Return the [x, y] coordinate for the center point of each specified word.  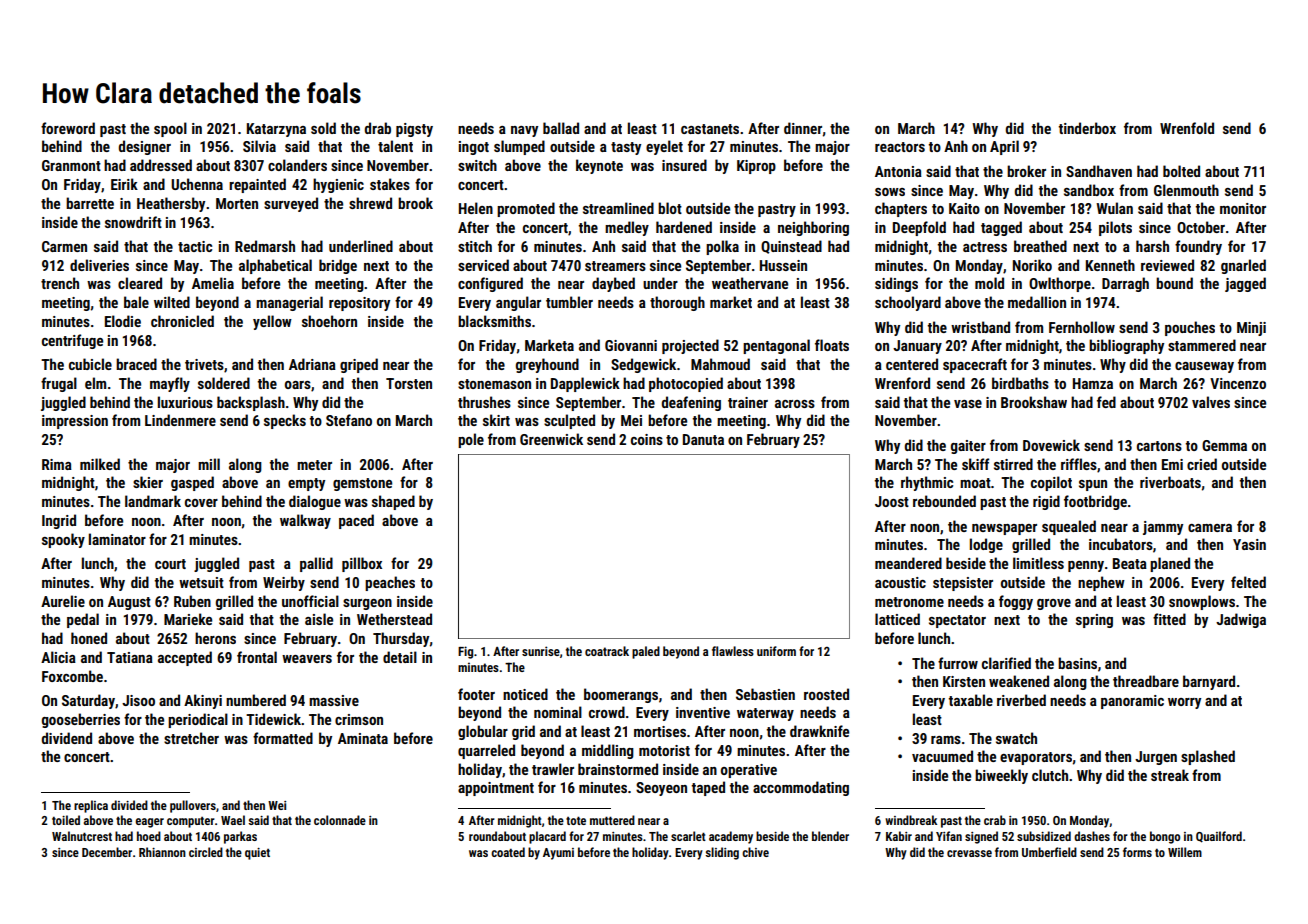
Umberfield [1049, 852]
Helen [476, 208]
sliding [722, 853]
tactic [195, 246]
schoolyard [908, 303]
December [107, 852]
